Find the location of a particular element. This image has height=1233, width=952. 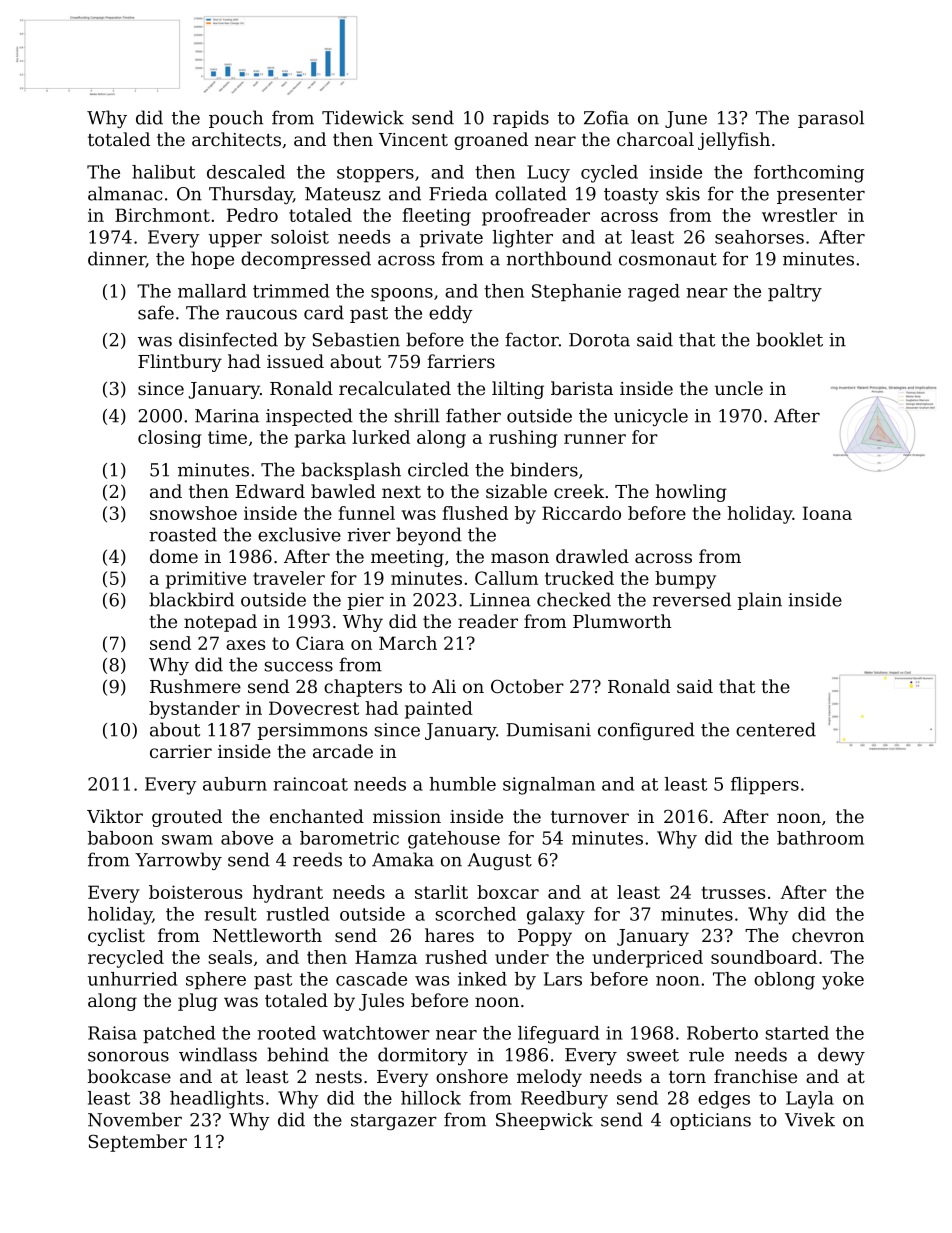

headlights is located at coordinates (217, 1100).
